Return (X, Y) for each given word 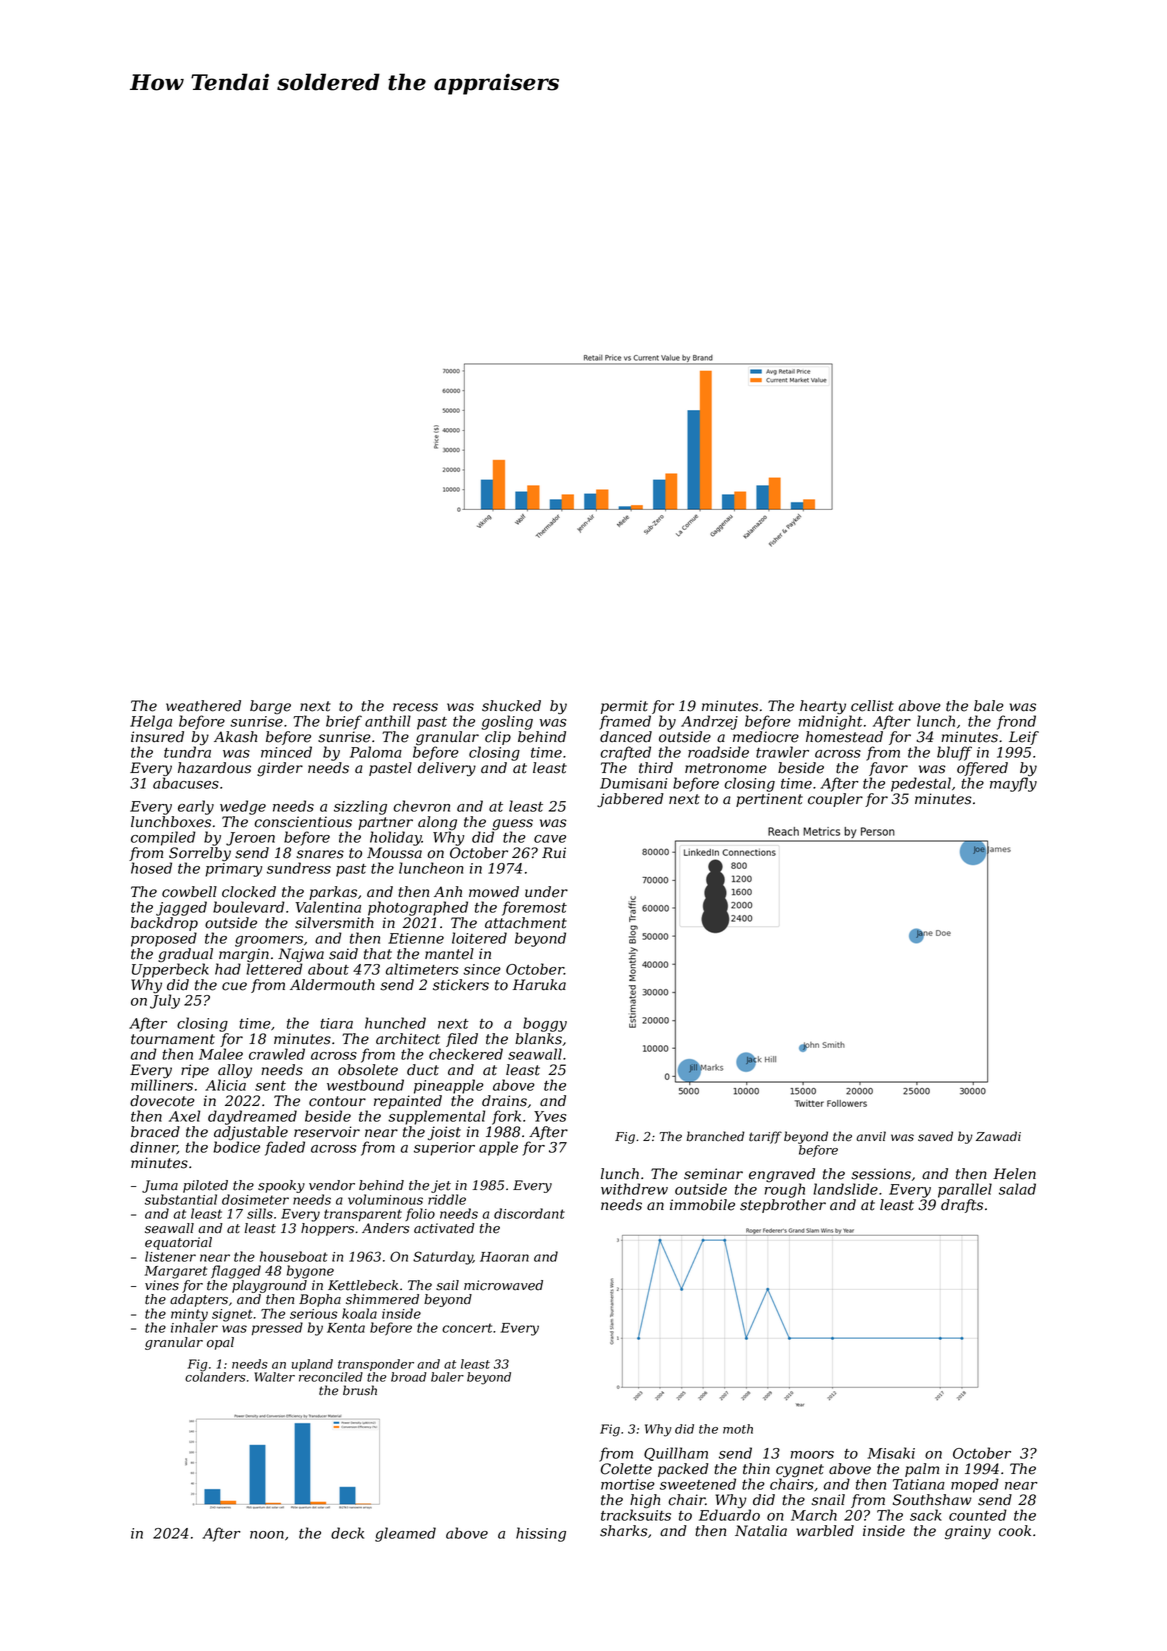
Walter (274, 1377)
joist (444, 1133)
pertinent (769, 800)
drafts (962, 1206)
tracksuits (636, 1515)
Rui (554, 853)
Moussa (394, 853)
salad (1017, 1189)
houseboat (293, 1256)
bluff (954, 753)
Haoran (504, 1257)
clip (498, 738)
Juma (160, 1186)
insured (157, 737)
